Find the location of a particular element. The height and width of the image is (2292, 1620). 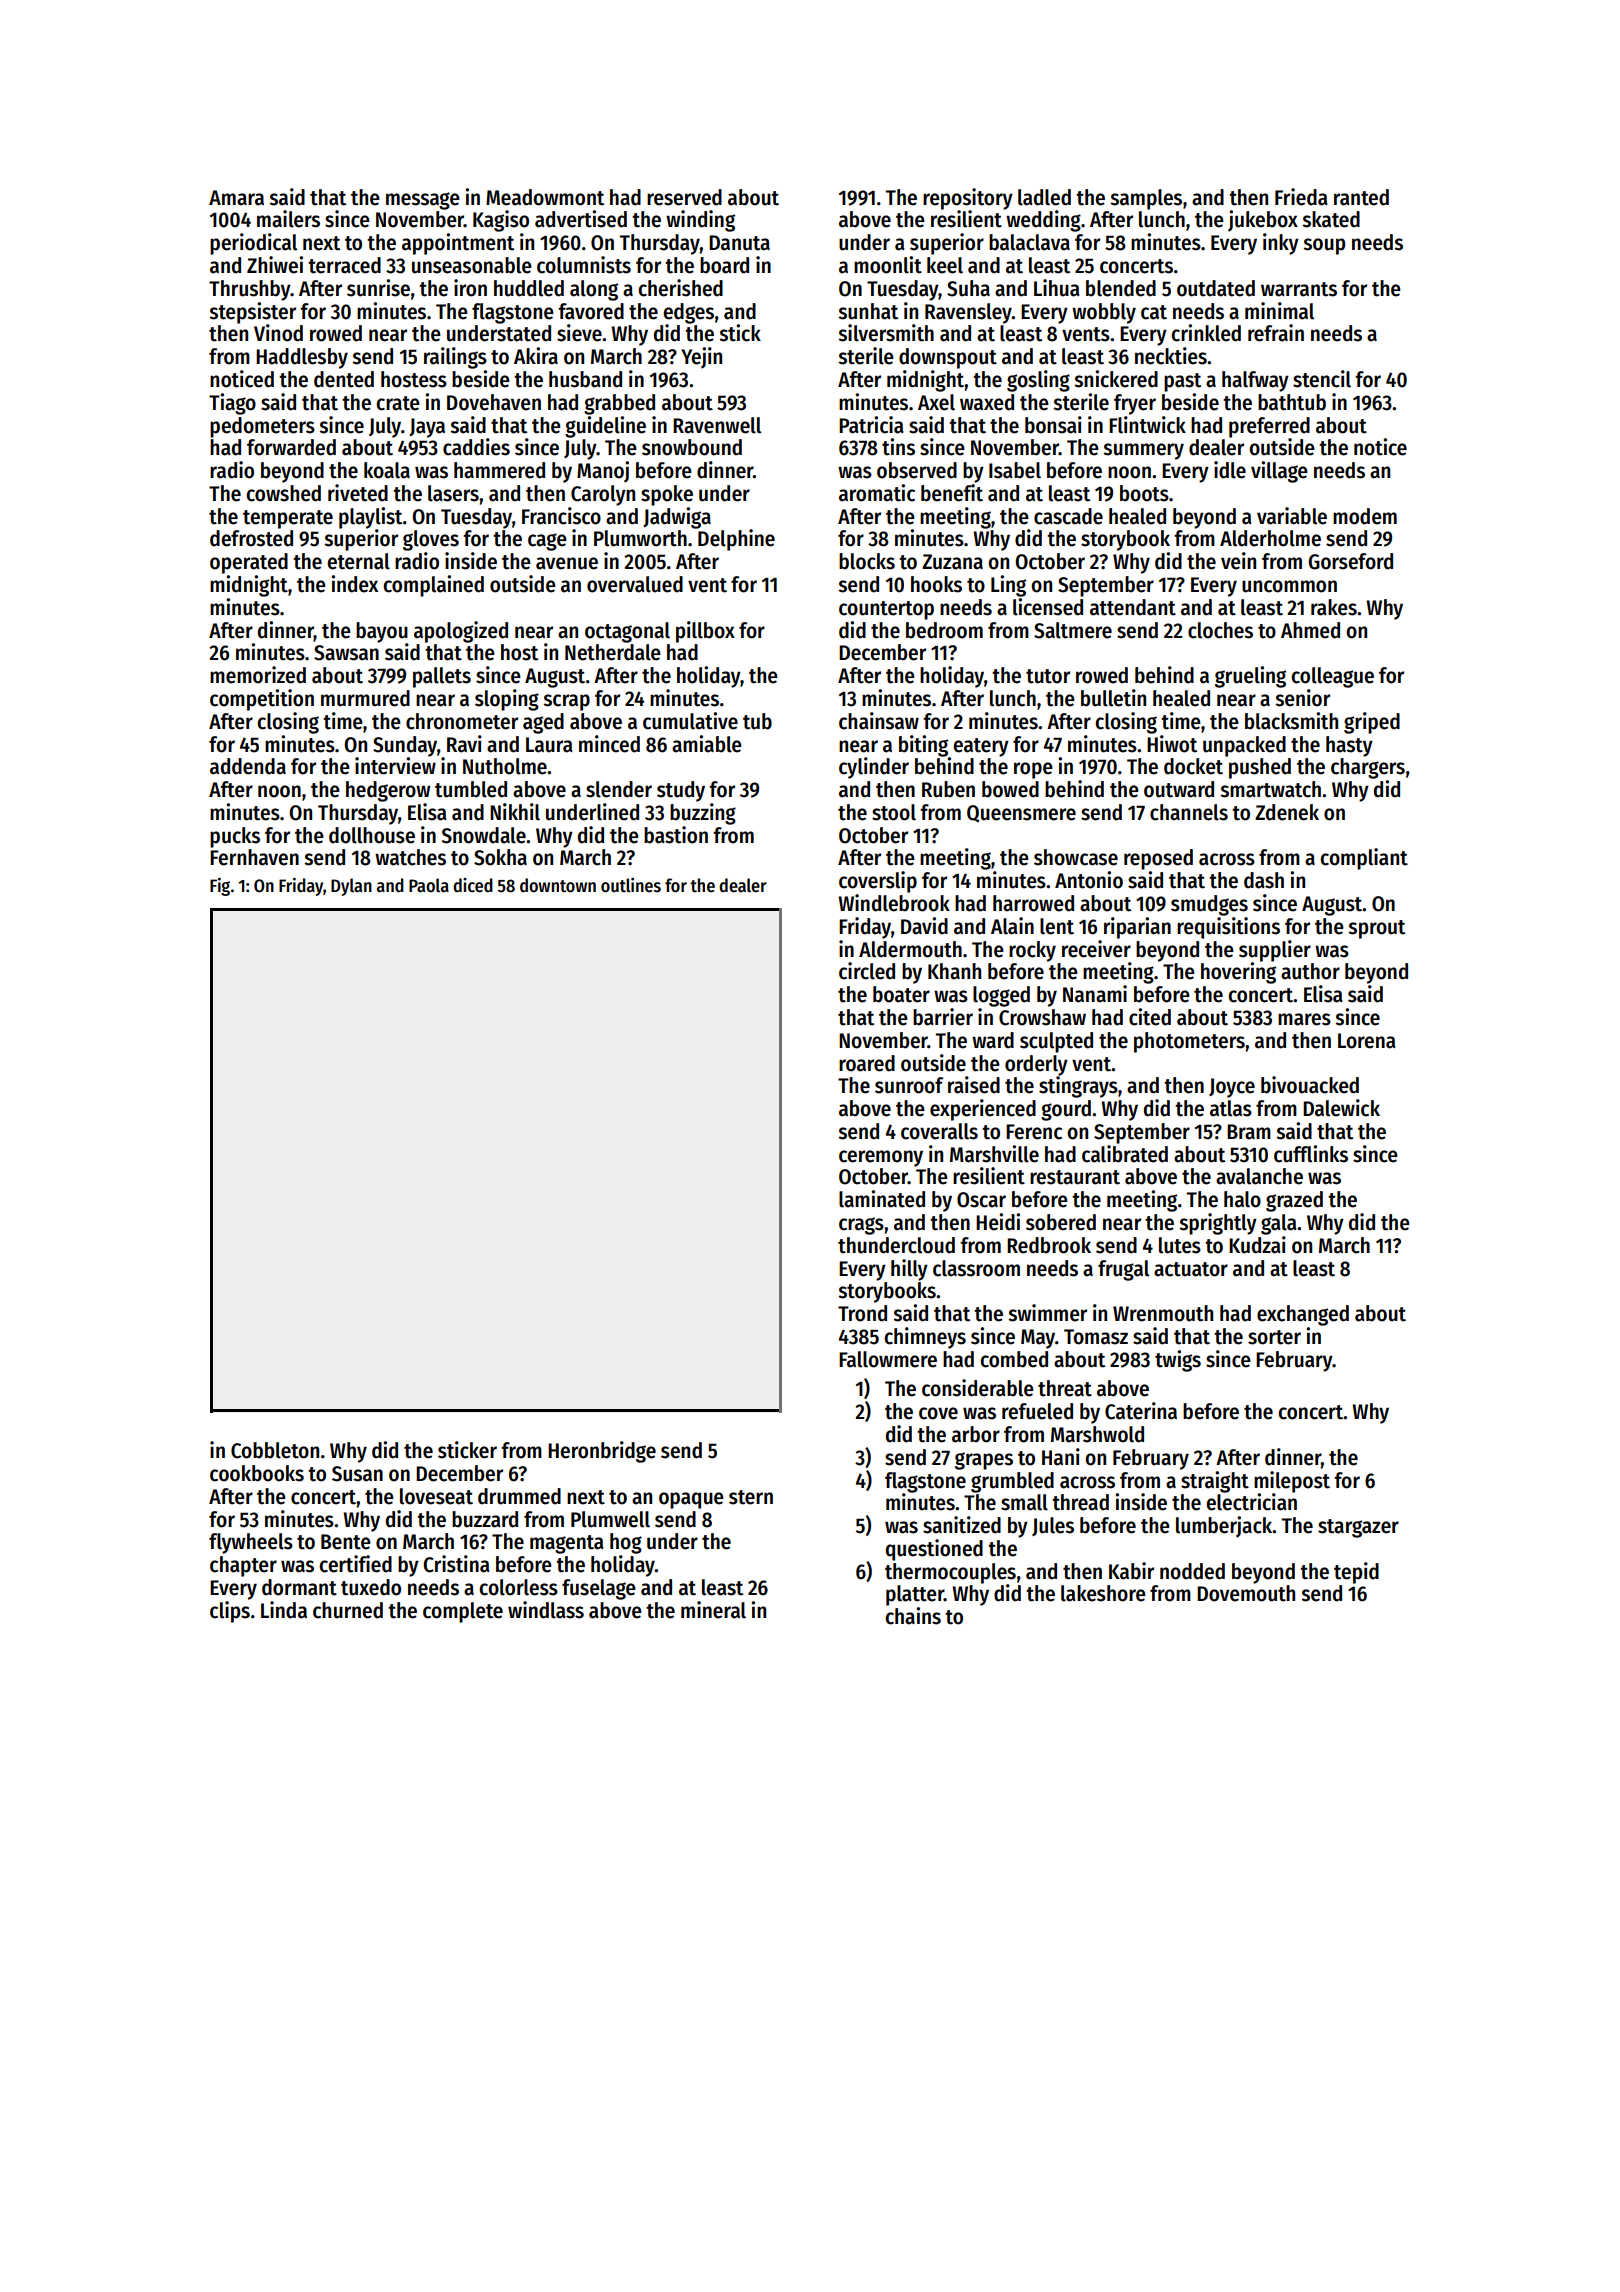

Delphine is located at coordinates (736, 540).
